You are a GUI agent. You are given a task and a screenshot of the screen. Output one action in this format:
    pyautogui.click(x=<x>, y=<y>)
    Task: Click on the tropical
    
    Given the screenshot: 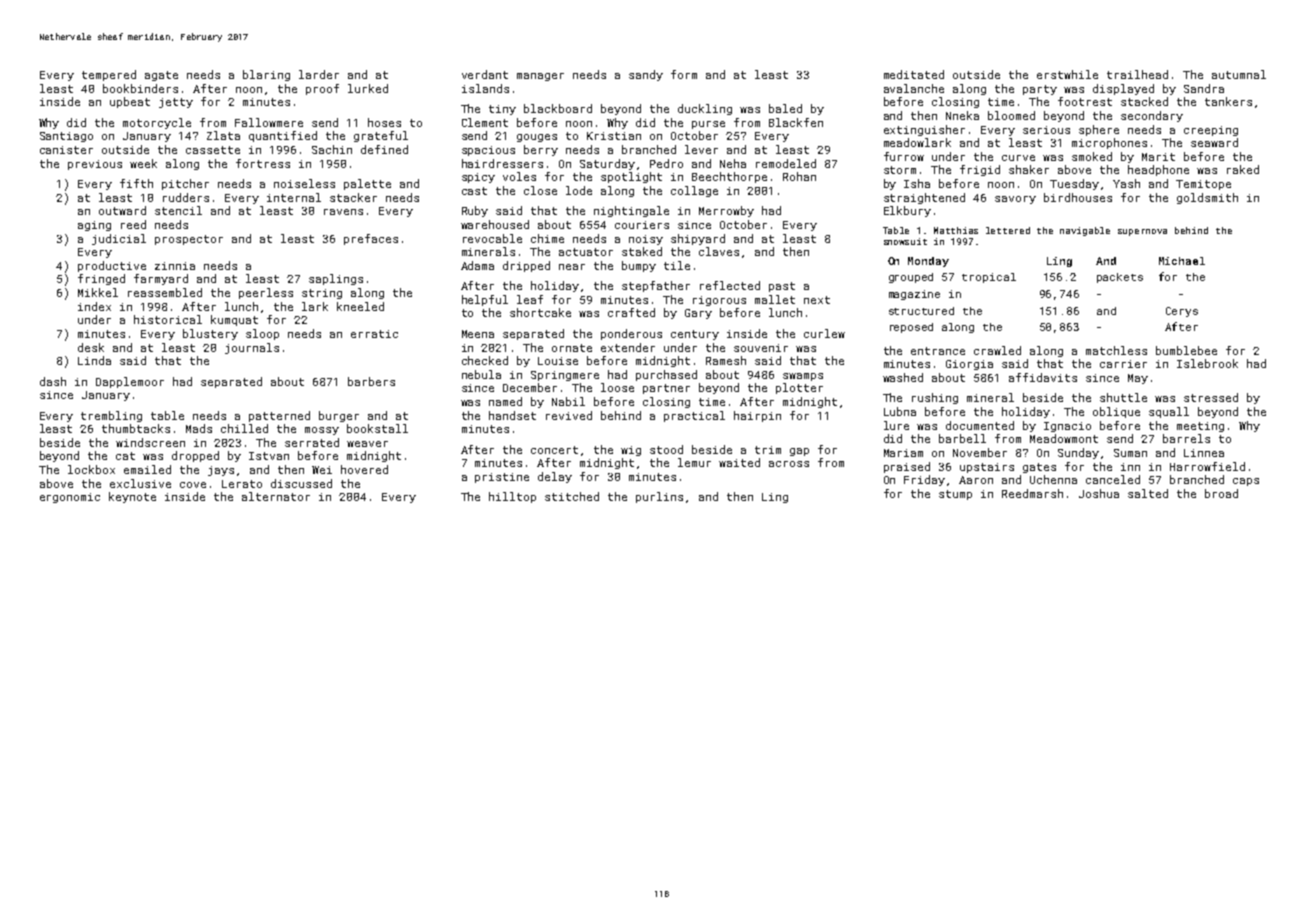 What is the action you would take?
    pyautogui.click(x=989, y=278)
